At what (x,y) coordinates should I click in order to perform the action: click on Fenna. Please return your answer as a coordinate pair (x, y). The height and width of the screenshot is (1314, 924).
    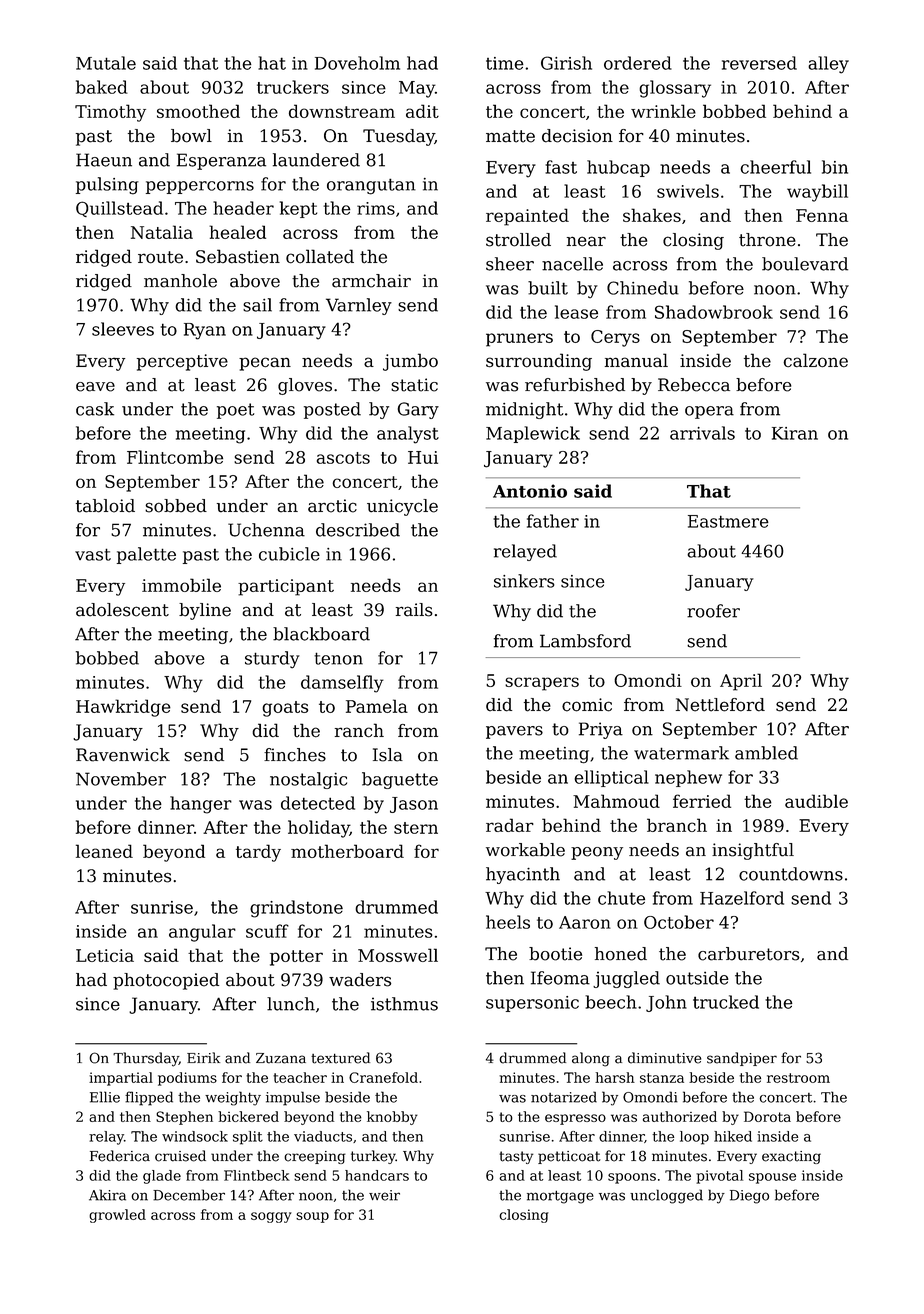
    Looking at the image, I should click on (822, 215).
